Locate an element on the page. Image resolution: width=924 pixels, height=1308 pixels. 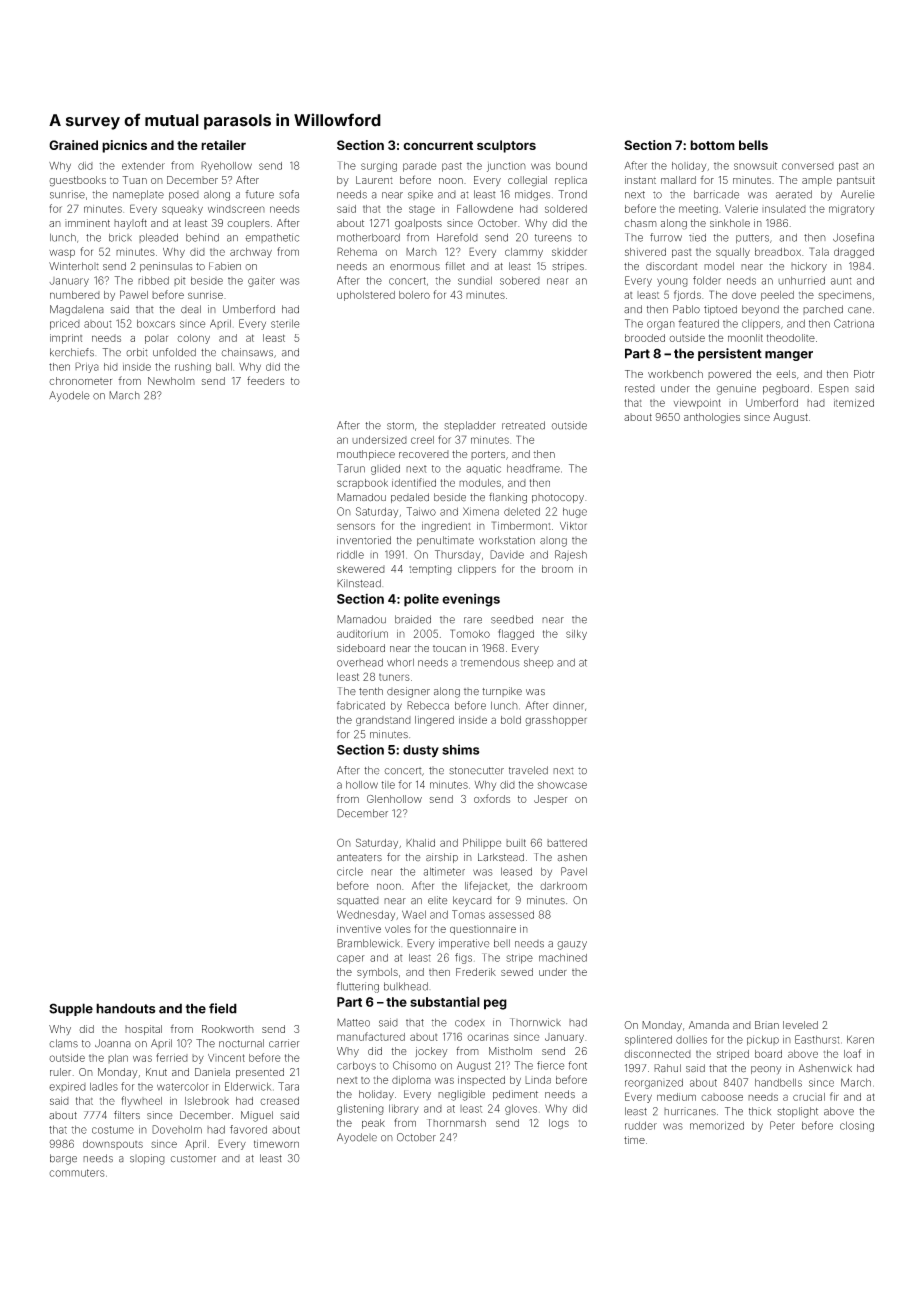
tile is located at coordinates (388, 785).
